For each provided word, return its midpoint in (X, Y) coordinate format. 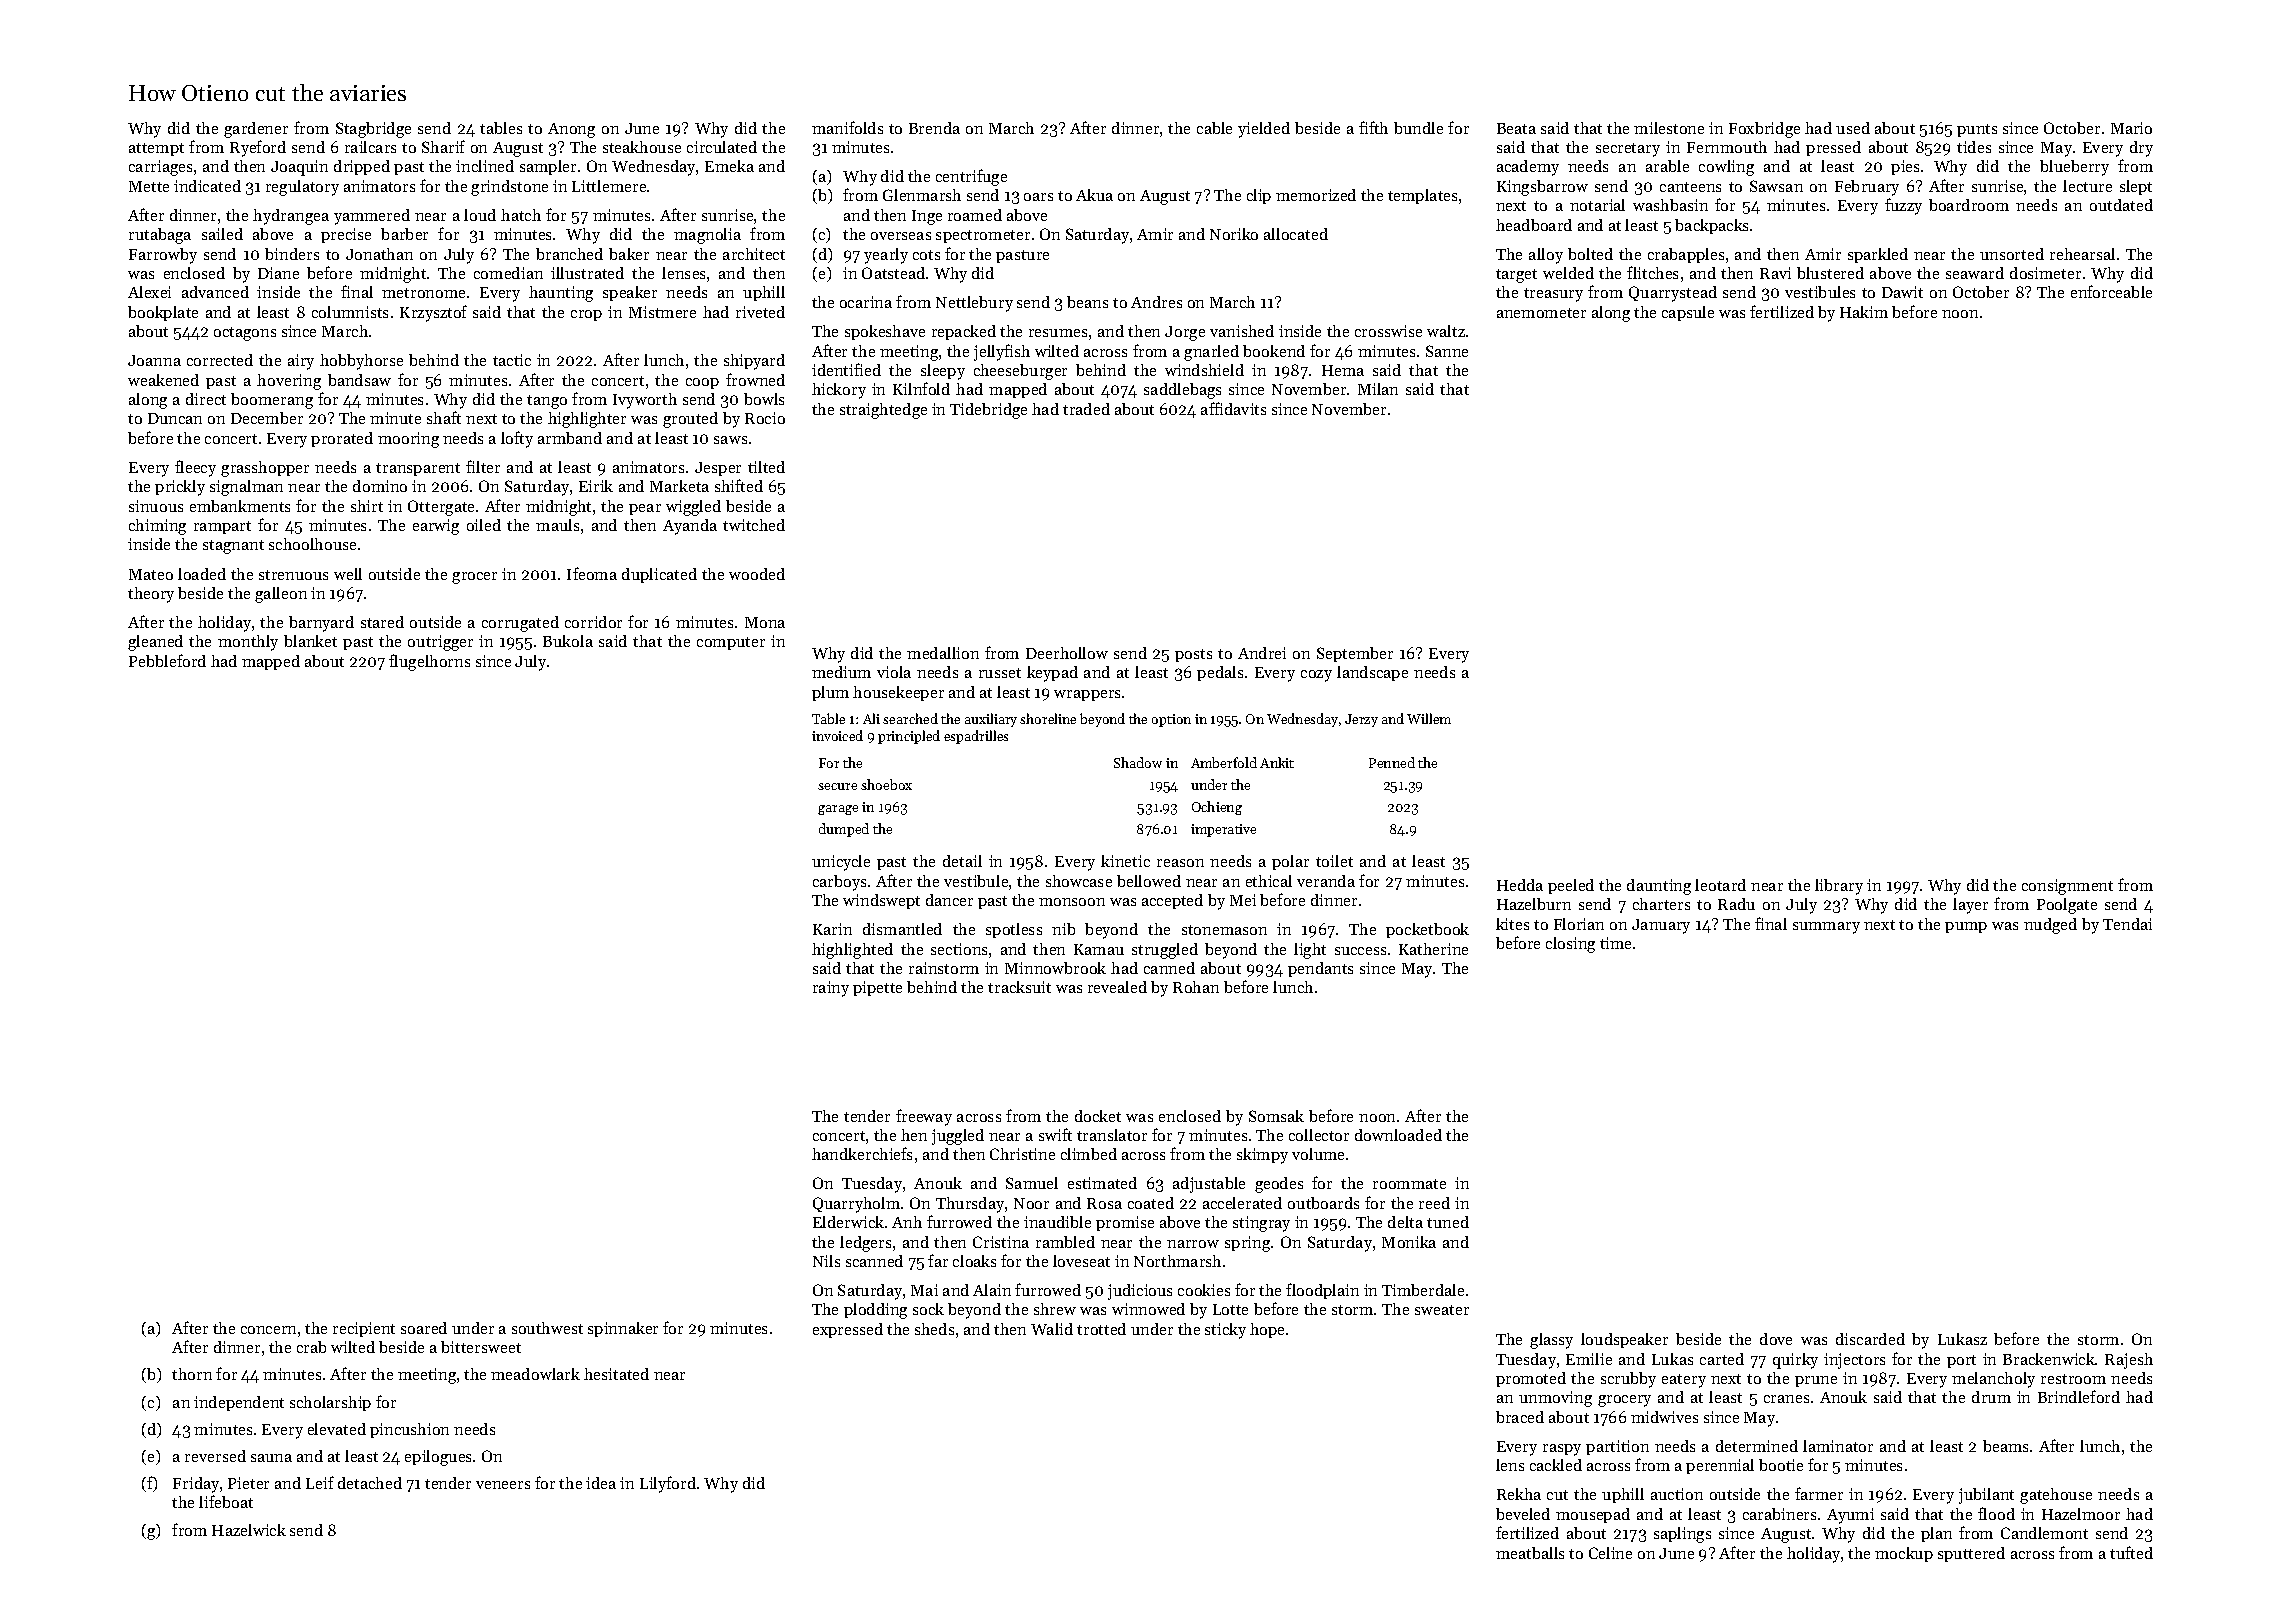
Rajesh (2129, 1361)
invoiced (837, 735)
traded (1086, 409)
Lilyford (668, 1484)
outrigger (440, 643)
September (1355, 654)
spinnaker (623, 1329)
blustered (1830, 273)
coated (1151, 1203)
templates (1422, 196)
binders (292, 254)
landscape (1372, 673)
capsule (1688, 313)
